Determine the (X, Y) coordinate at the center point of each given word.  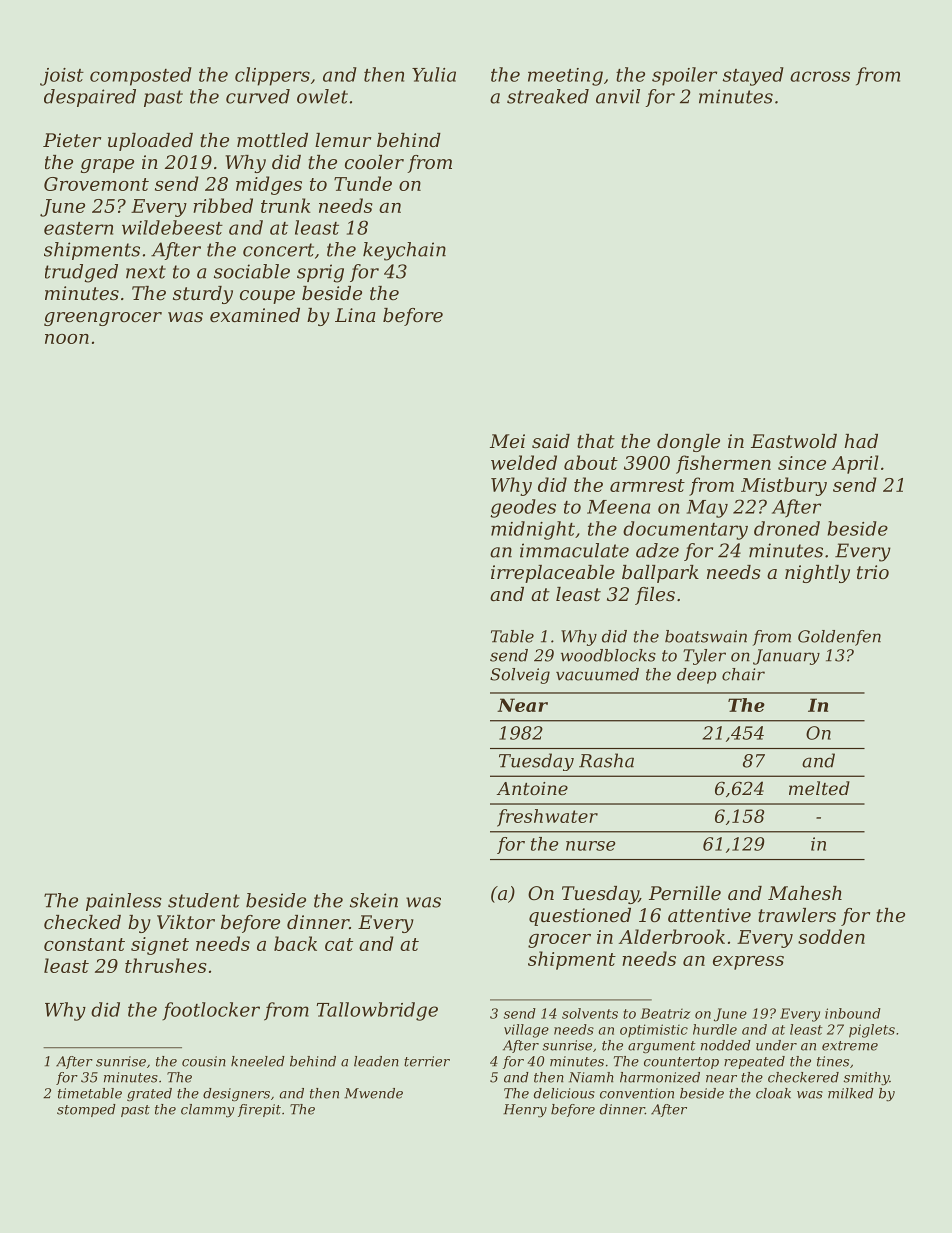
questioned (580, 917)
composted (141, 76)
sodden (831, 936)
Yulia (434, 74)
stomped (86, 1110)
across (820, 76)
